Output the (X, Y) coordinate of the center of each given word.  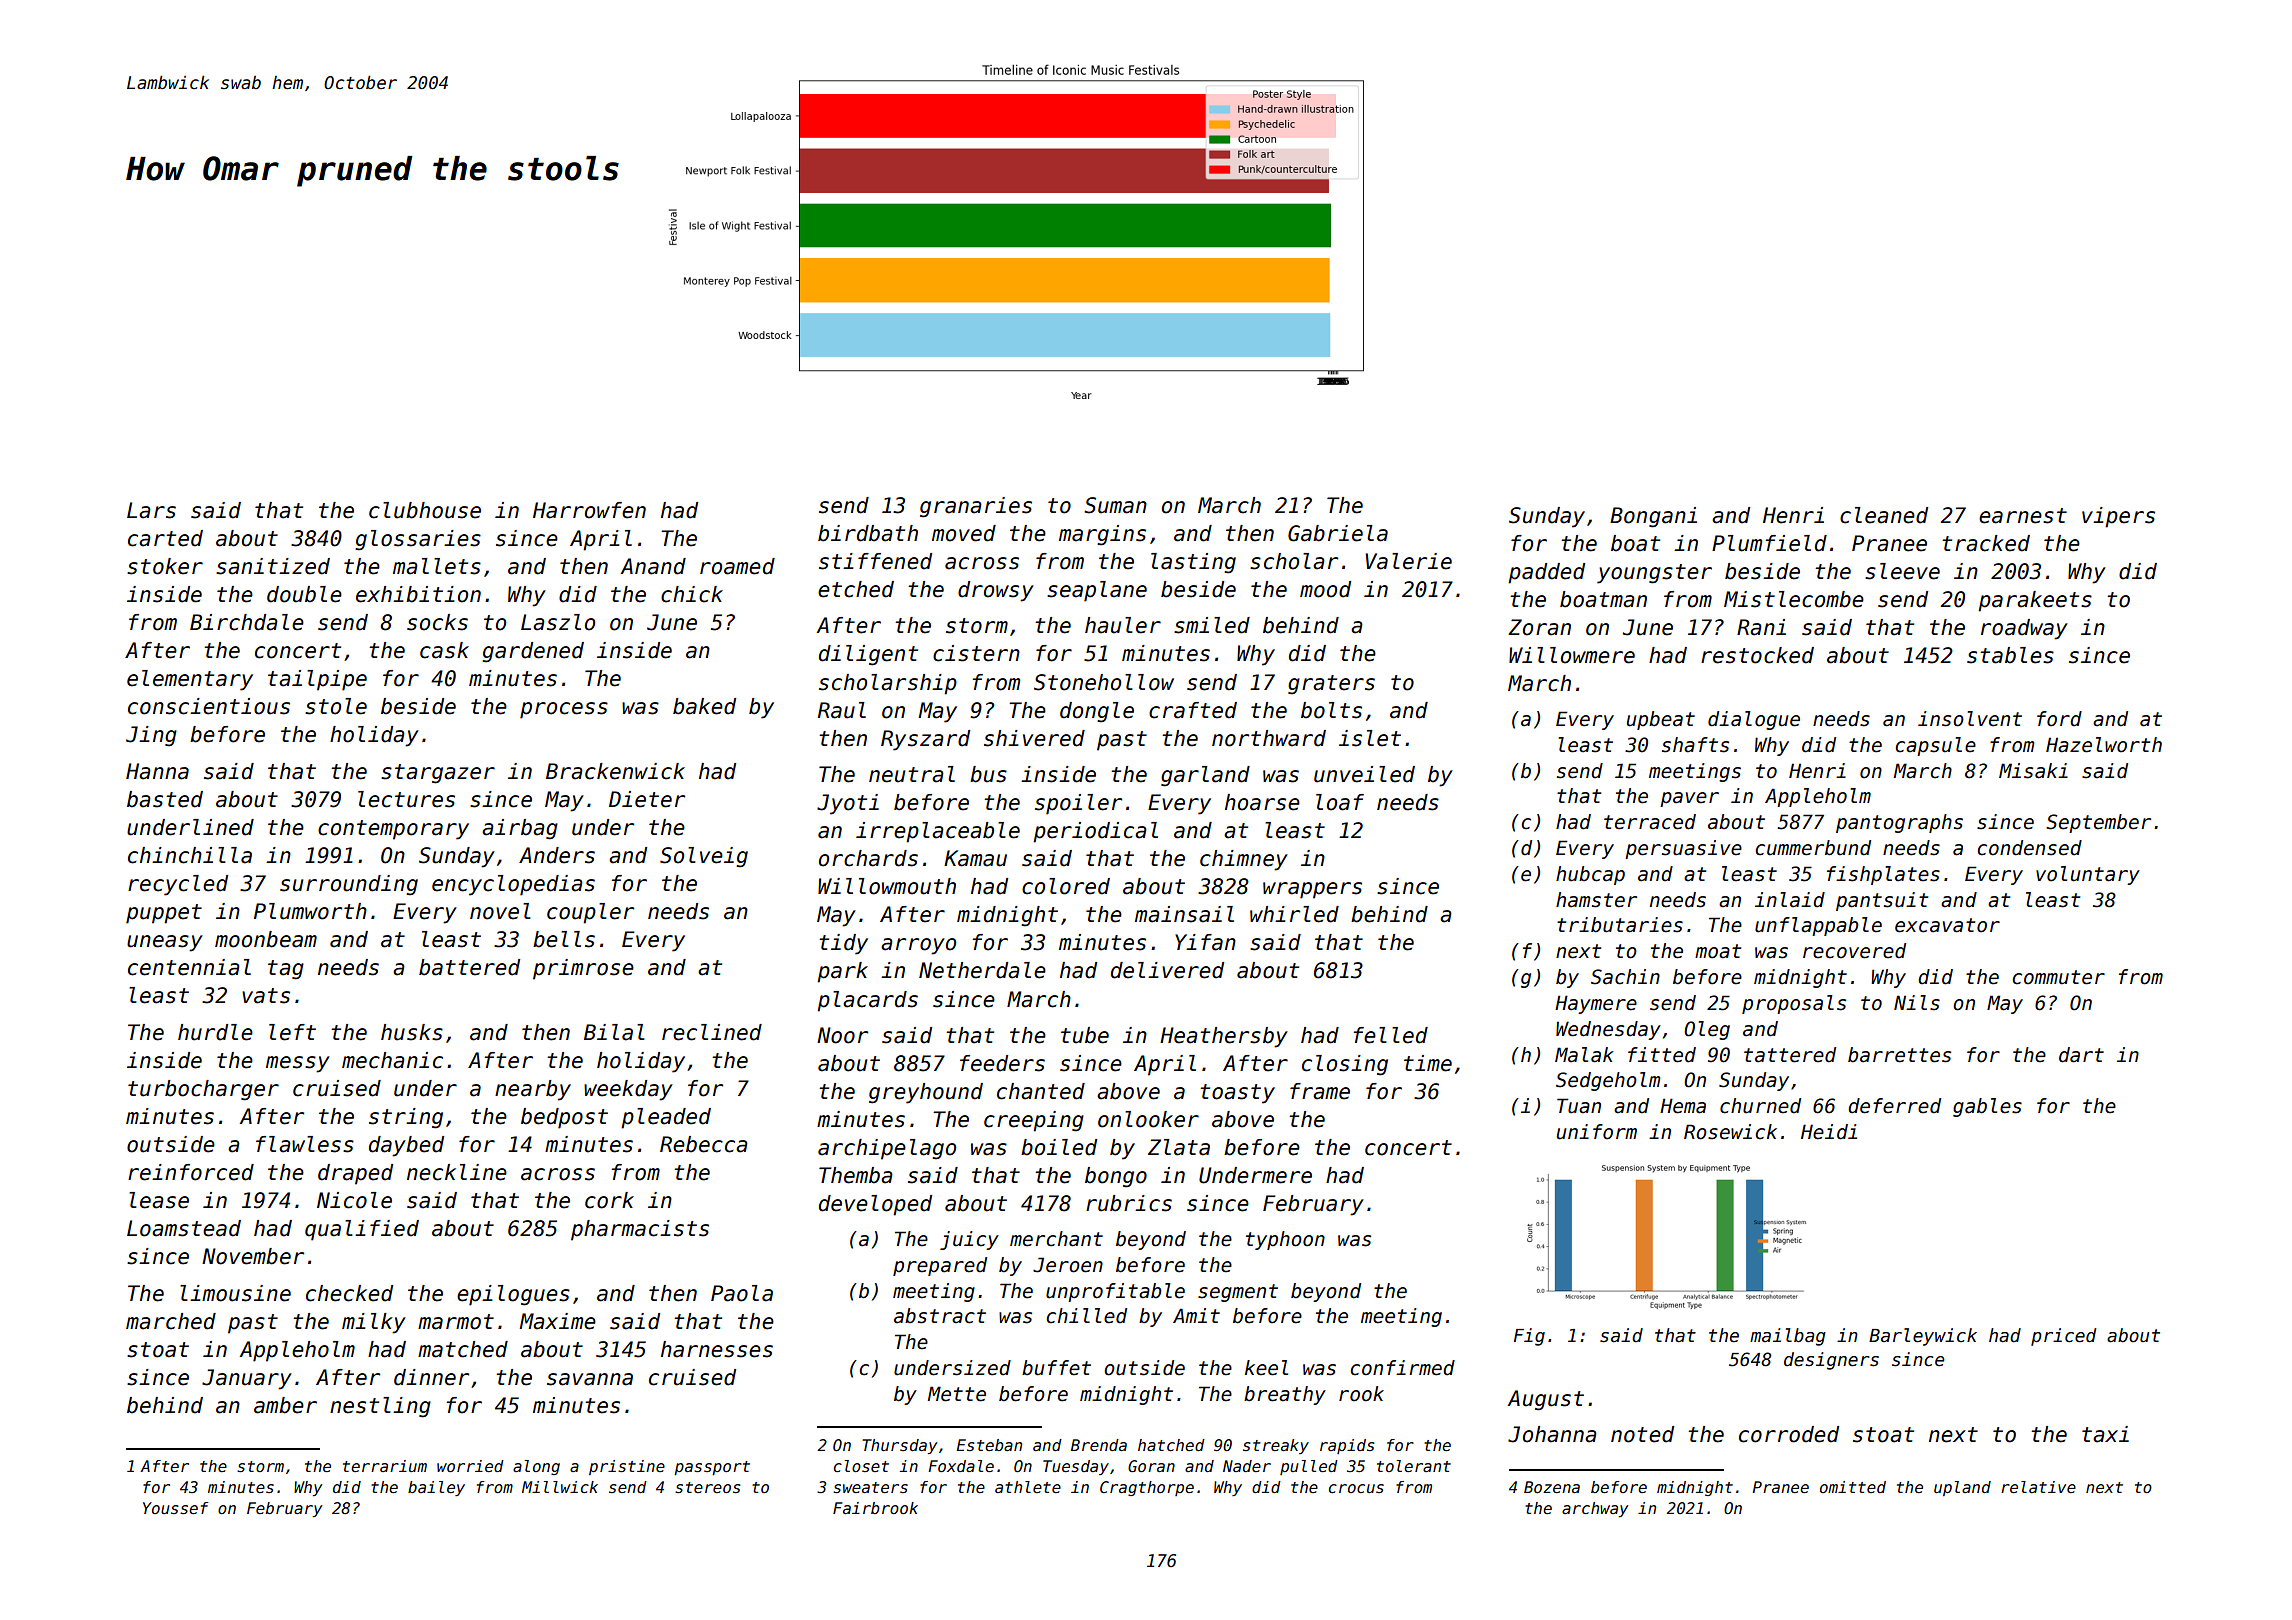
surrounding (349, 885)
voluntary (2088, 875)
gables (1987, 1107)
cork (609, 1200)
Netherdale (982, 970)
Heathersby (1224, 1037)
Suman (1115, 505)
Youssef (175, 1508)
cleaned (1884, 515)
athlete (1028, 1487)
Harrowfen (589, 510)
